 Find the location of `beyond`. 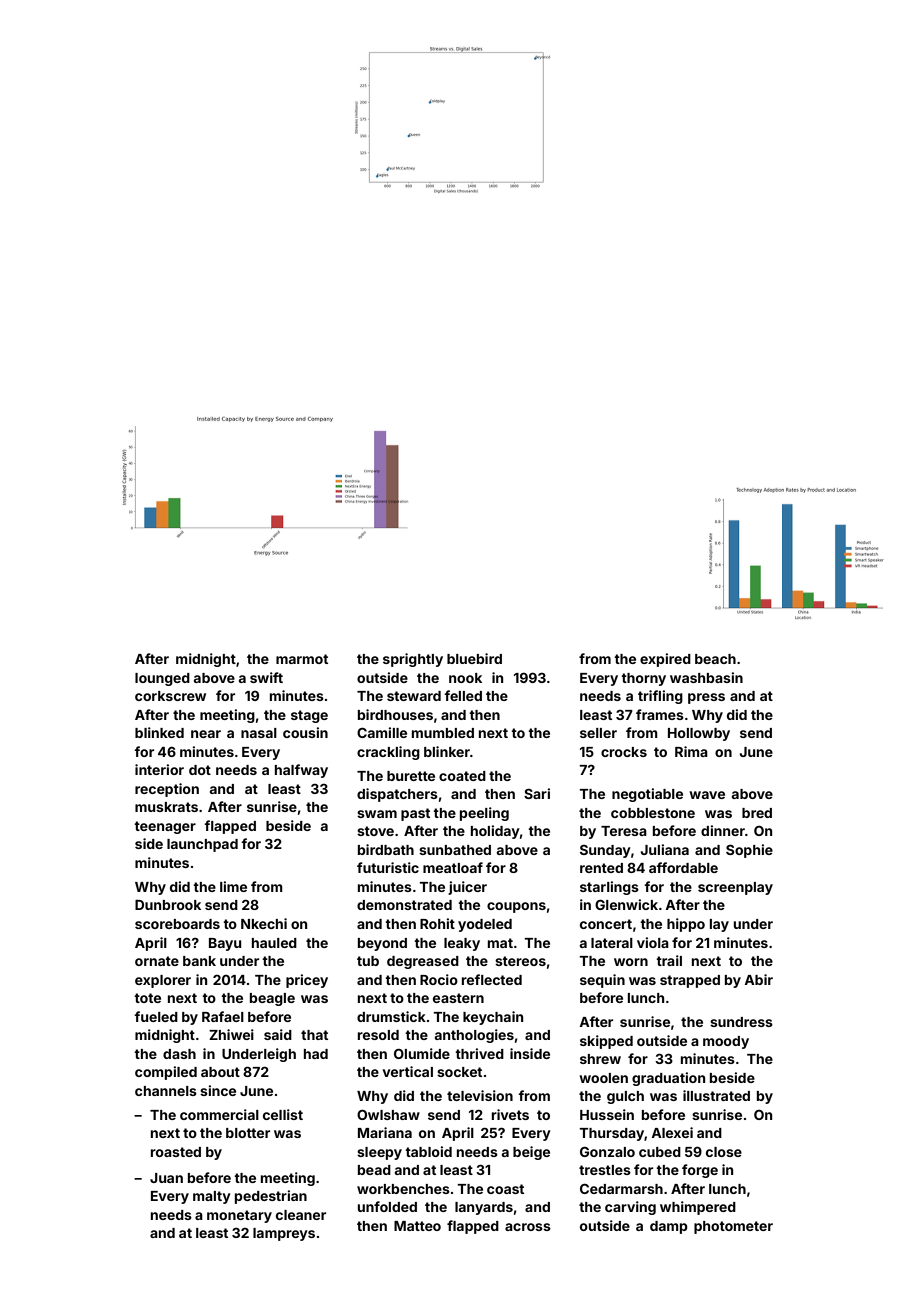

beyond is located at coordinates (382, 944).
